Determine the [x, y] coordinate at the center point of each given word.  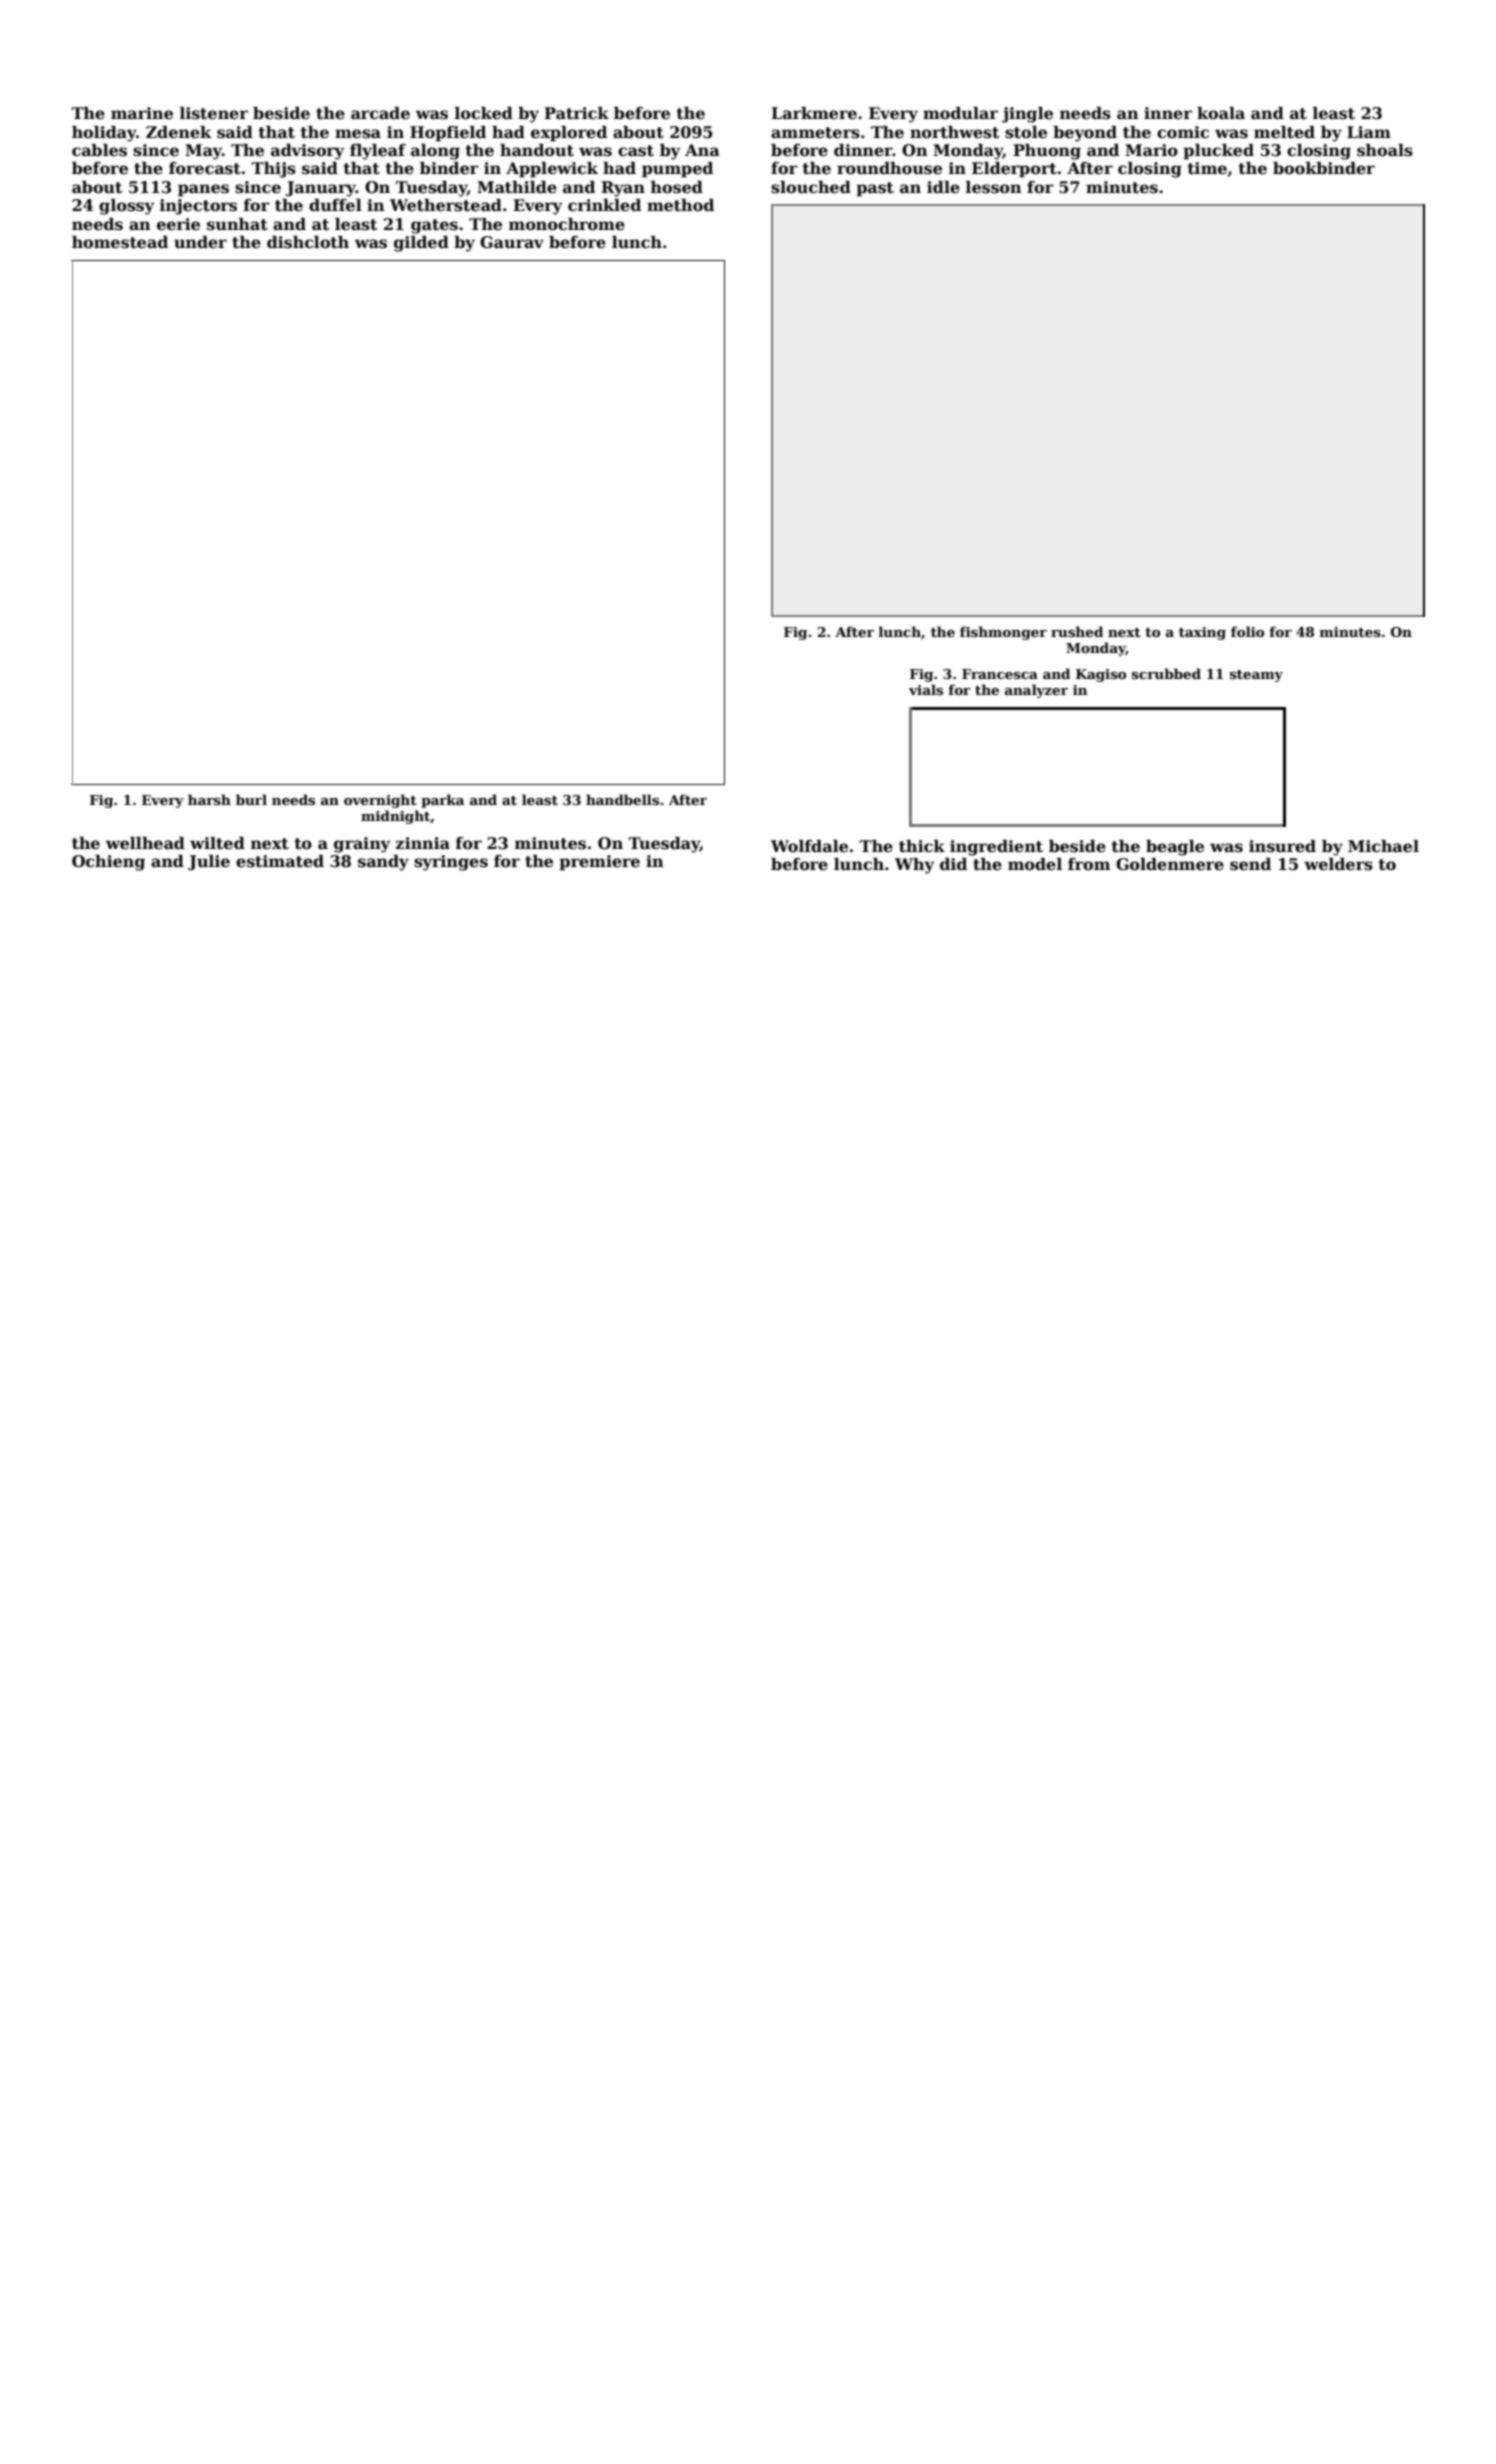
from [1089, 864]
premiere [599, 863]
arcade [380, 113]
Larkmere [814, 113]
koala [1221, 113]
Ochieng [108, 863]
